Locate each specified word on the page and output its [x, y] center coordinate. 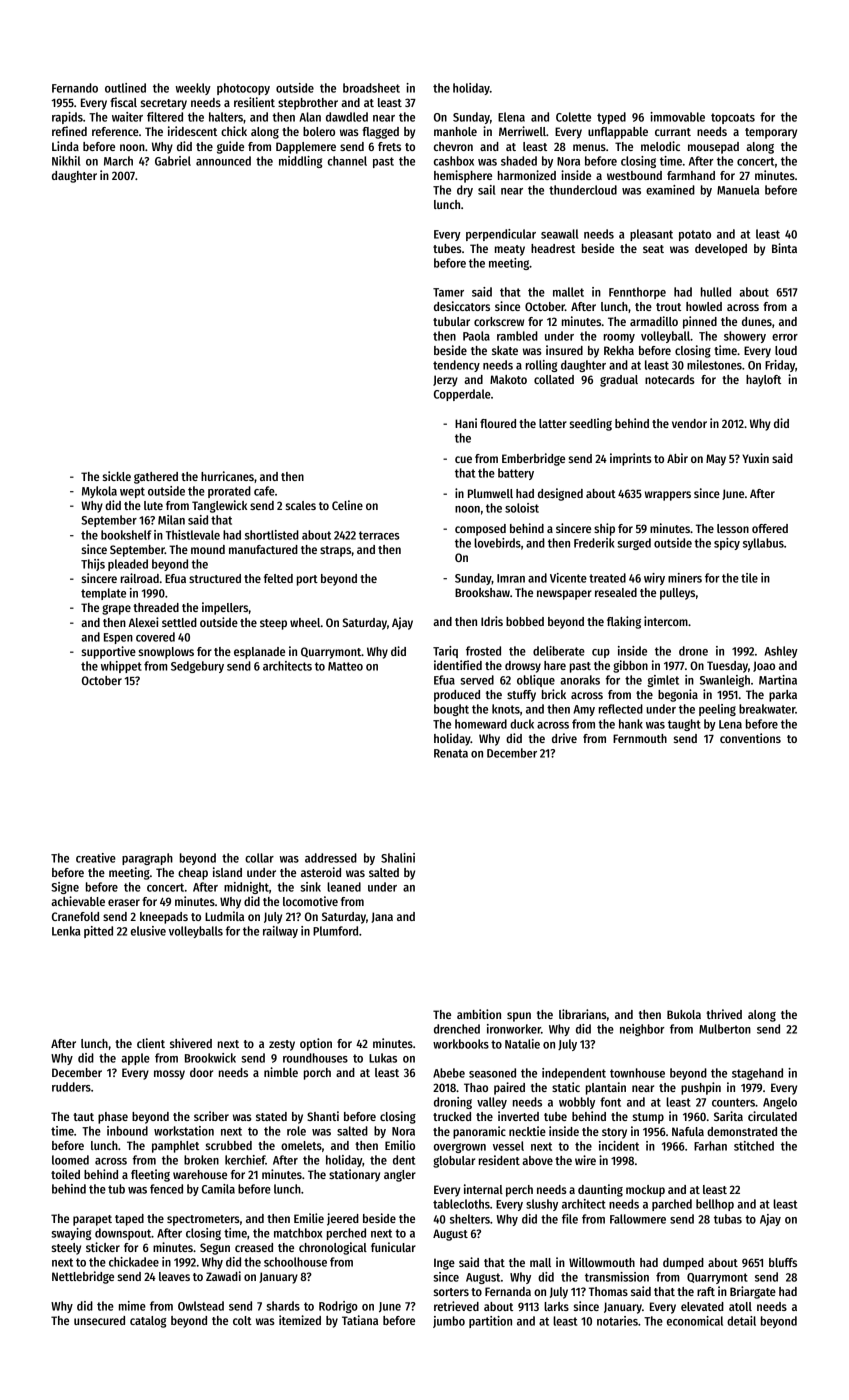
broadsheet [371, 88]
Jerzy [445, 381]
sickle [117, 476]
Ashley [781, 652]
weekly [193, 89]
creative [96, 858]
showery [745, 337]
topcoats [733, 118]
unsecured [99, 1320]
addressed [331, 858]
